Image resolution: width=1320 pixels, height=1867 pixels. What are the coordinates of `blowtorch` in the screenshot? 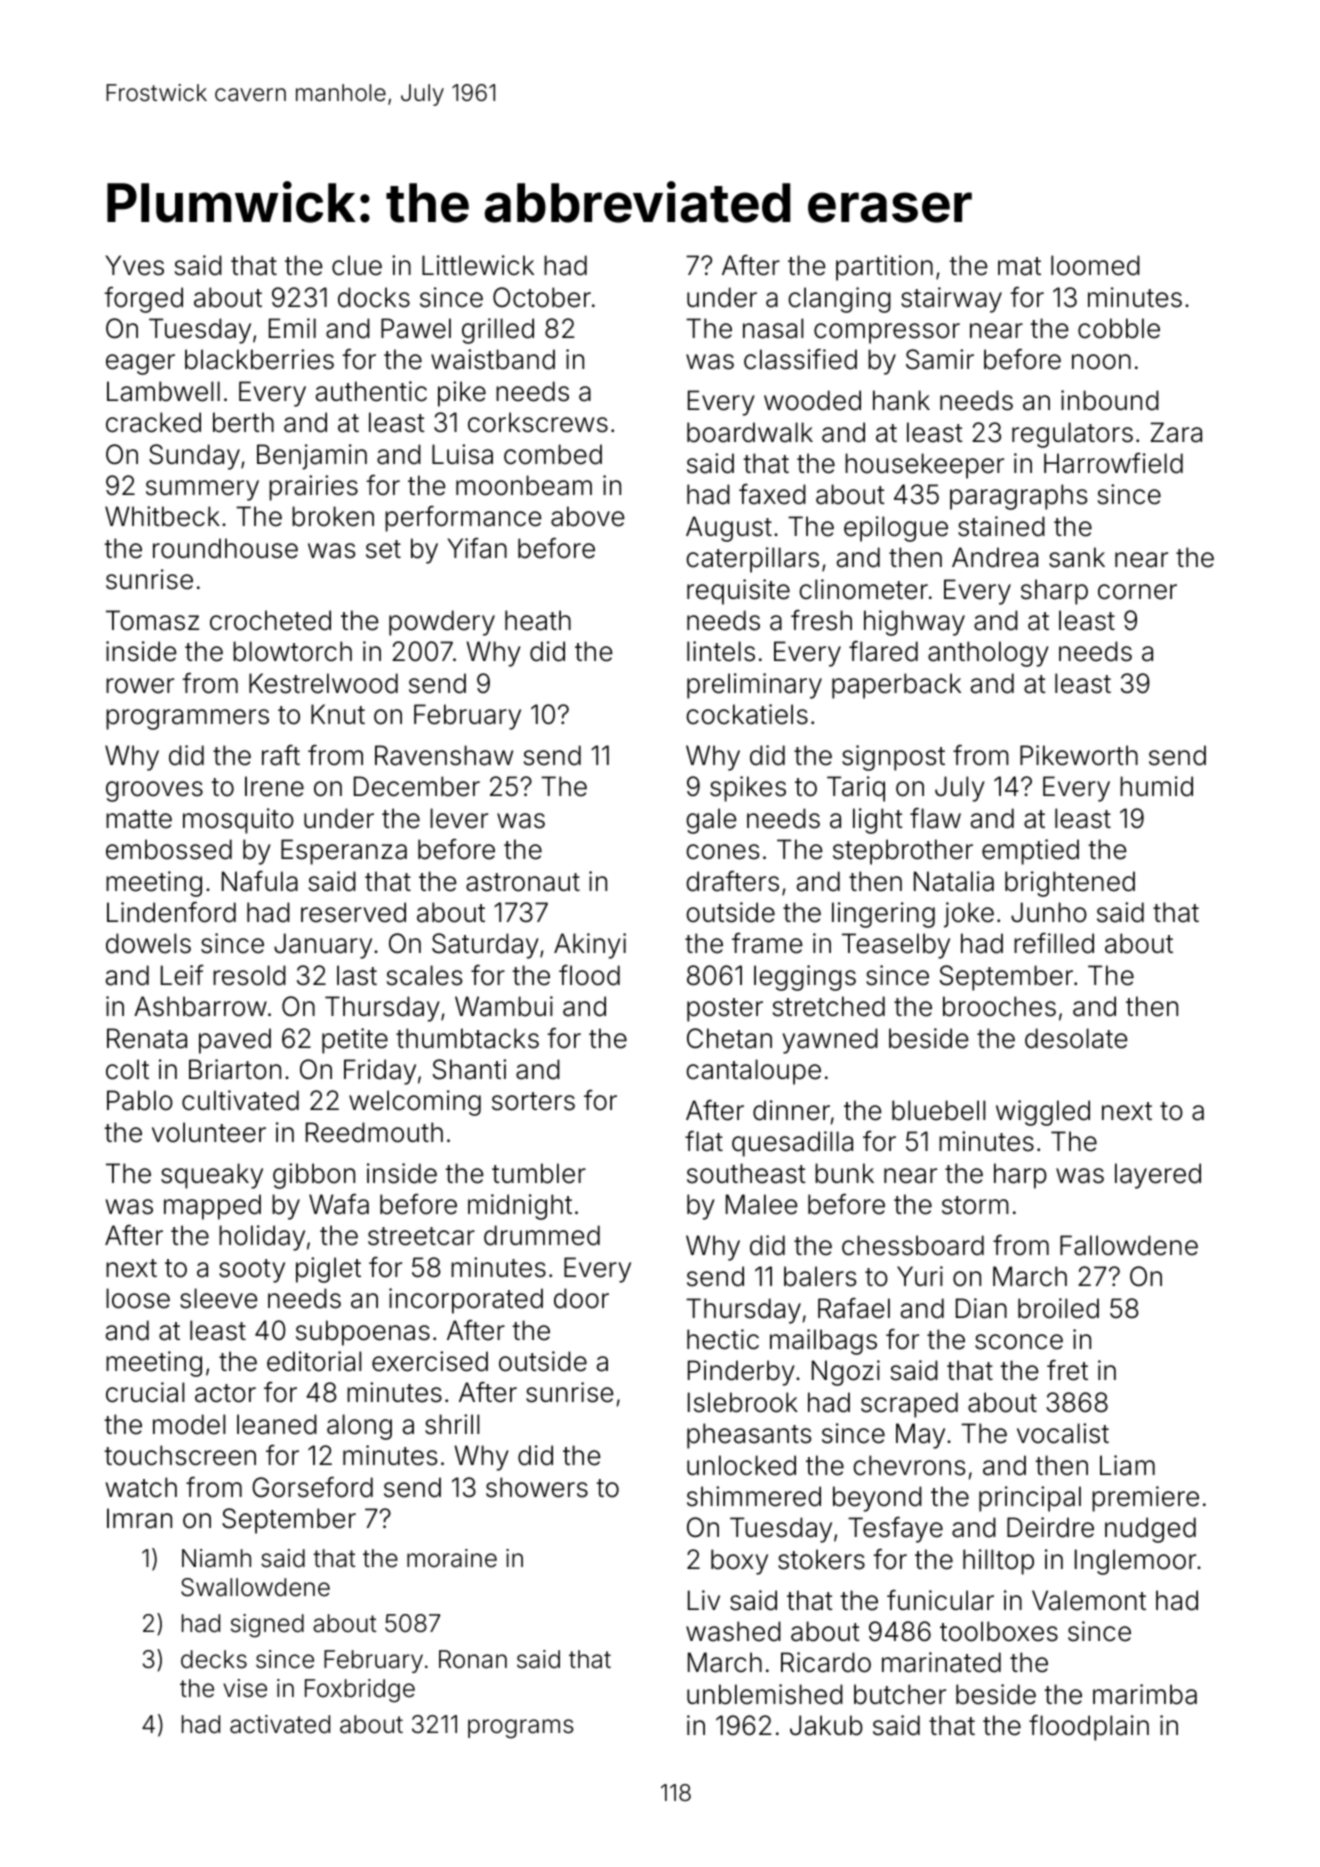 It's located at (292, 651).
